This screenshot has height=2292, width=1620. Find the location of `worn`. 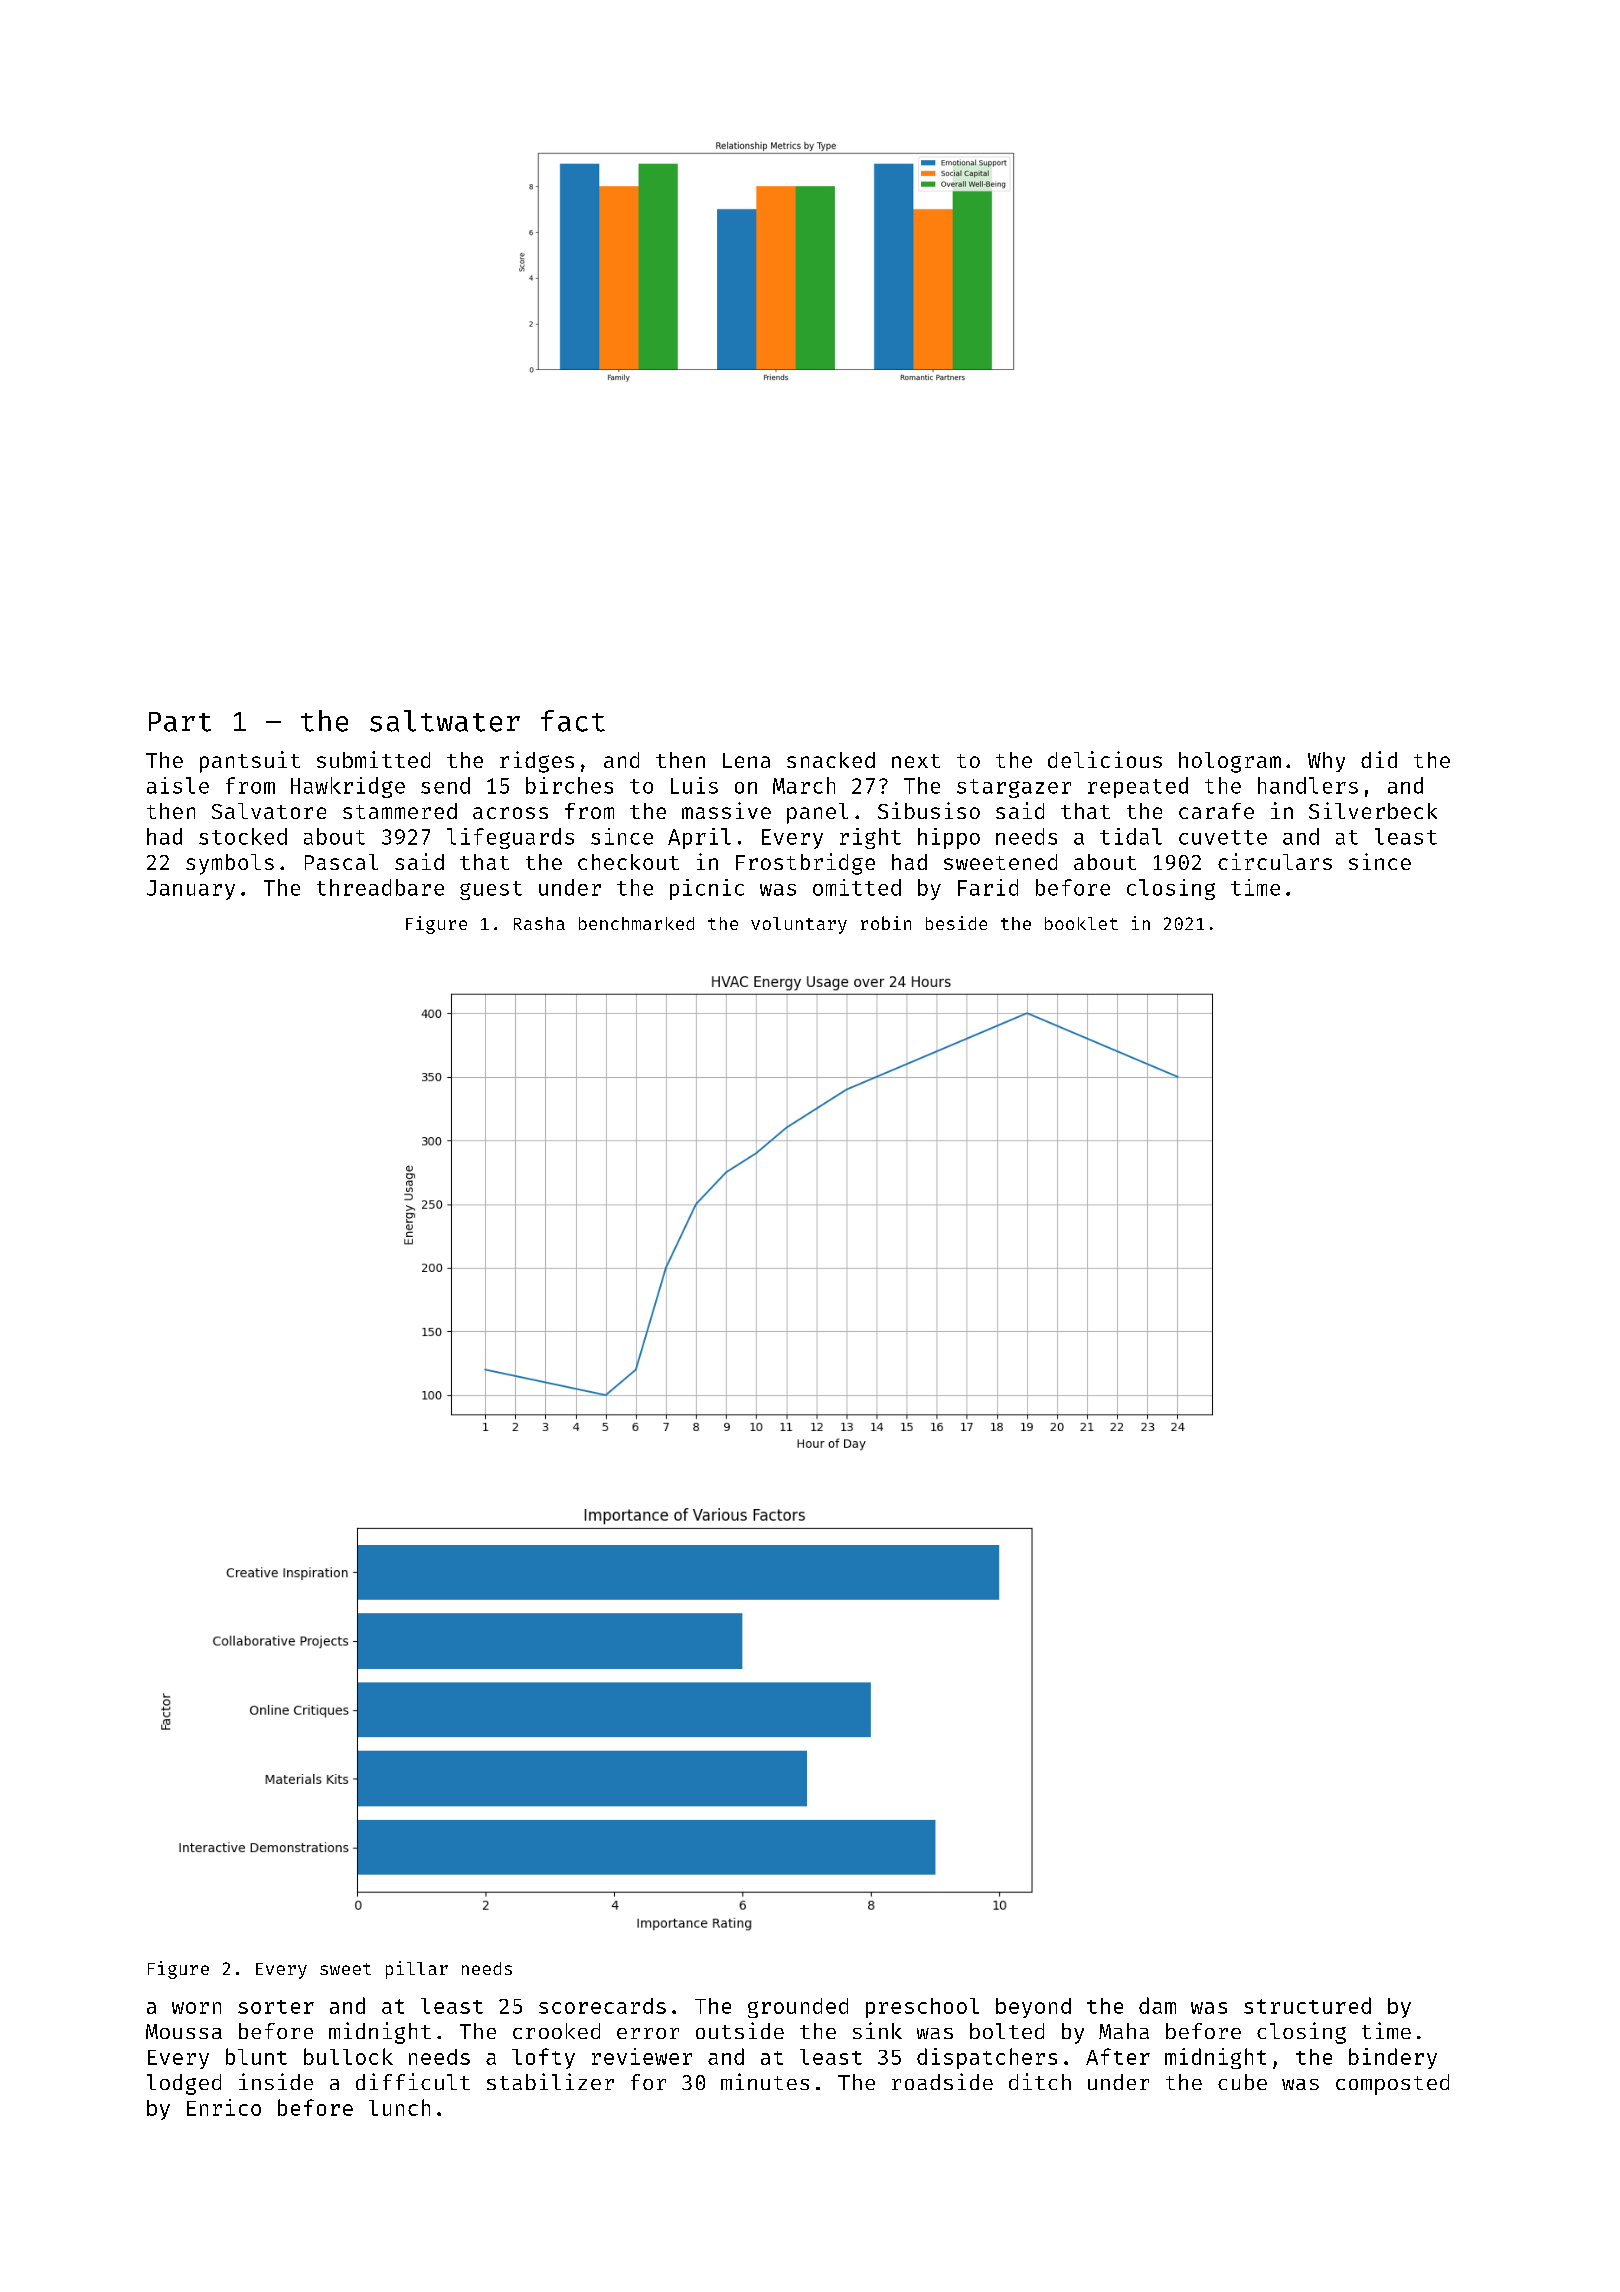

worn is located at coordinates (196, 2008).
